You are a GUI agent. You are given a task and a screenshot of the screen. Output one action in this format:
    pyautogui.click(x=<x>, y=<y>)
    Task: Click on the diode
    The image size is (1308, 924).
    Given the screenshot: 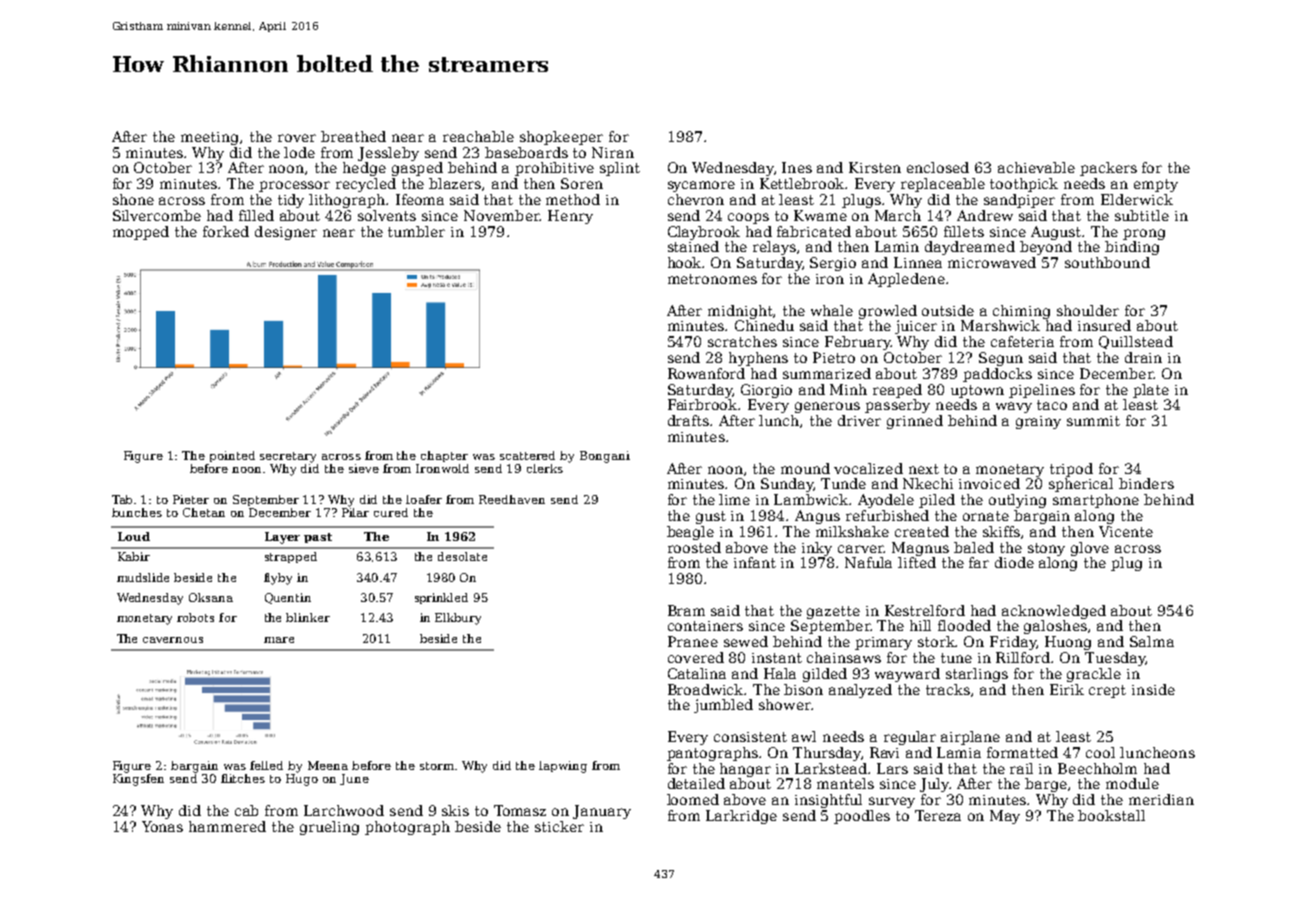 What is the action you would take?
    pyautogui.click(x=1014, y=562)
